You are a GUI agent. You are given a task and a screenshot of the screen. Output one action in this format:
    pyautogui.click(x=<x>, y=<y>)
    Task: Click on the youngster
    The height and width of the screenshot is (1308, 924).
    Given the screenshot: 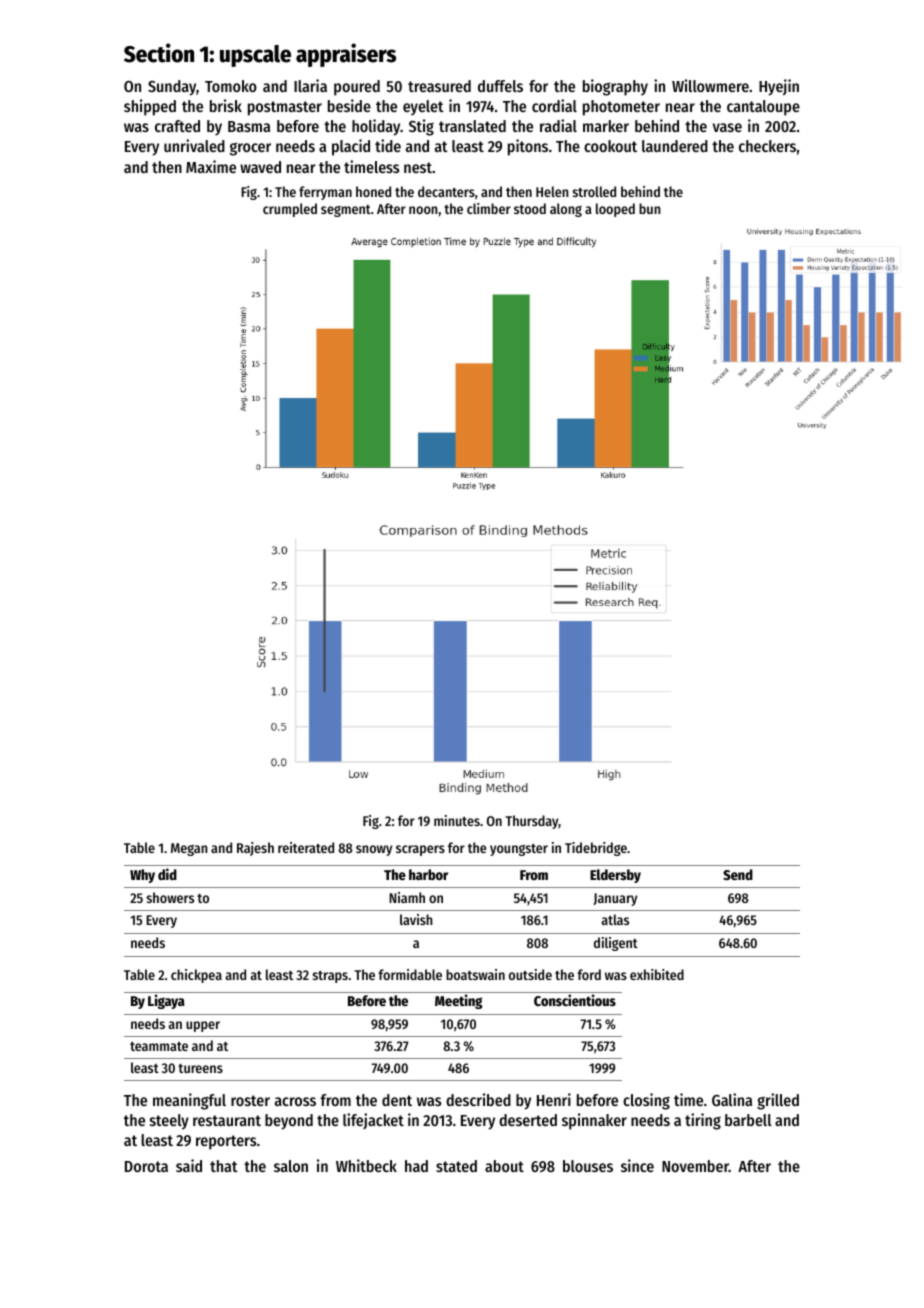 What is the action you would take?
    pyautogui.click(x=519, y=850)
